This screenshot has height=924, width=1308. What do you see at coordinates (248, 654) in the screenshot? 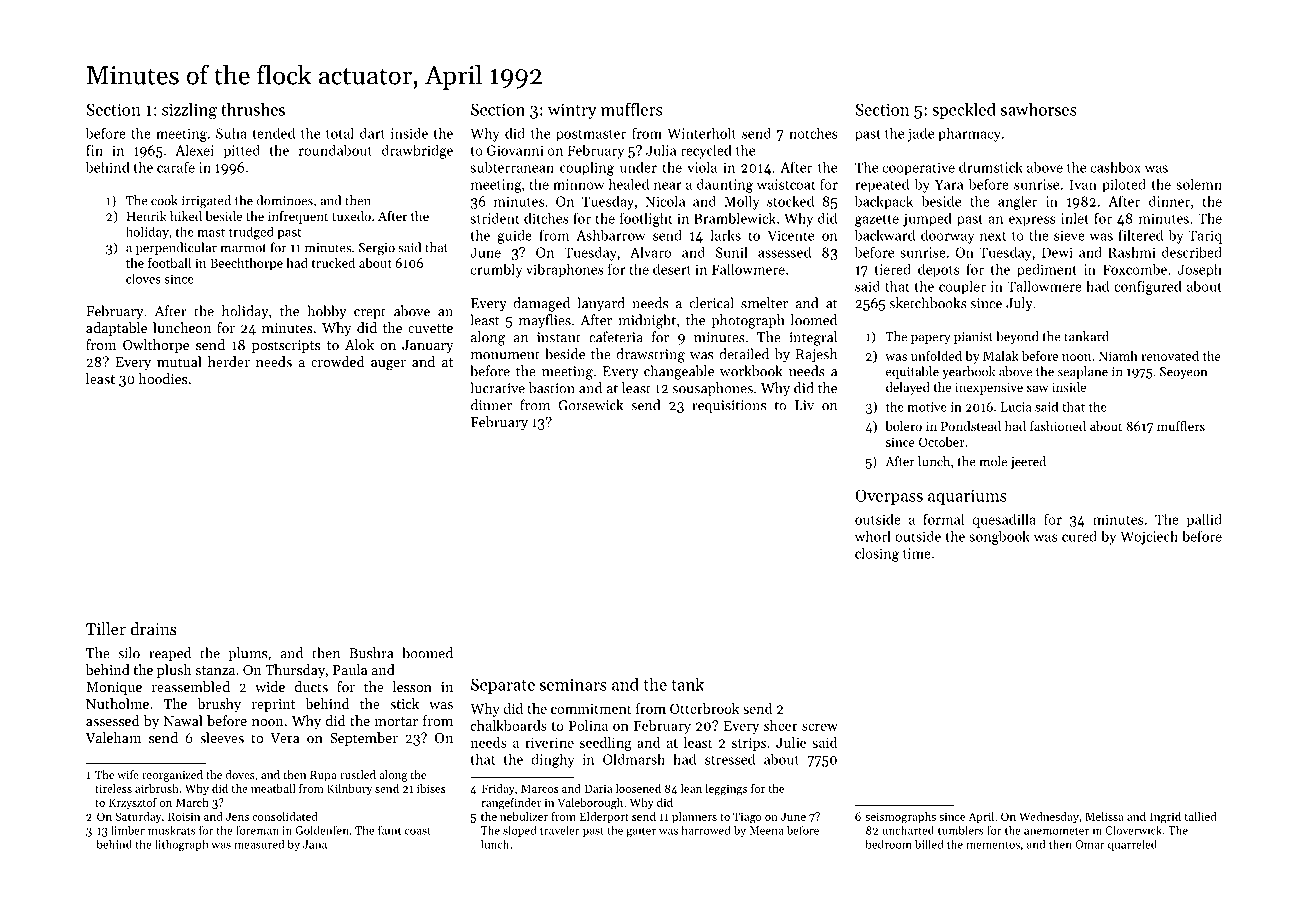
I see `plums` at bounding box center [248, 654].
